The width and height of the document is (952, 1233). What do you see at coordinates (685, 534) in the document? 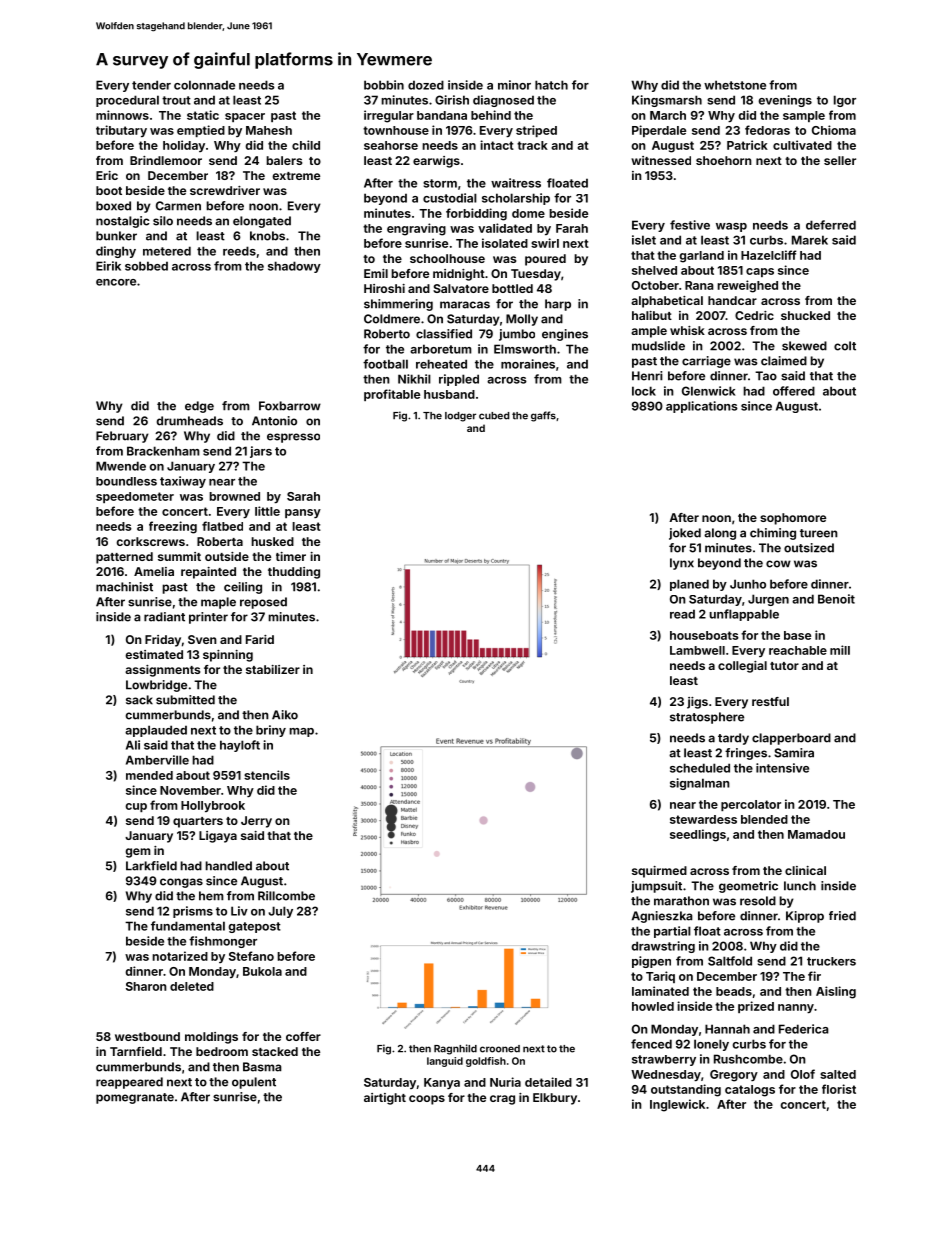
I see `joked` at bounding box center [685, 534].
